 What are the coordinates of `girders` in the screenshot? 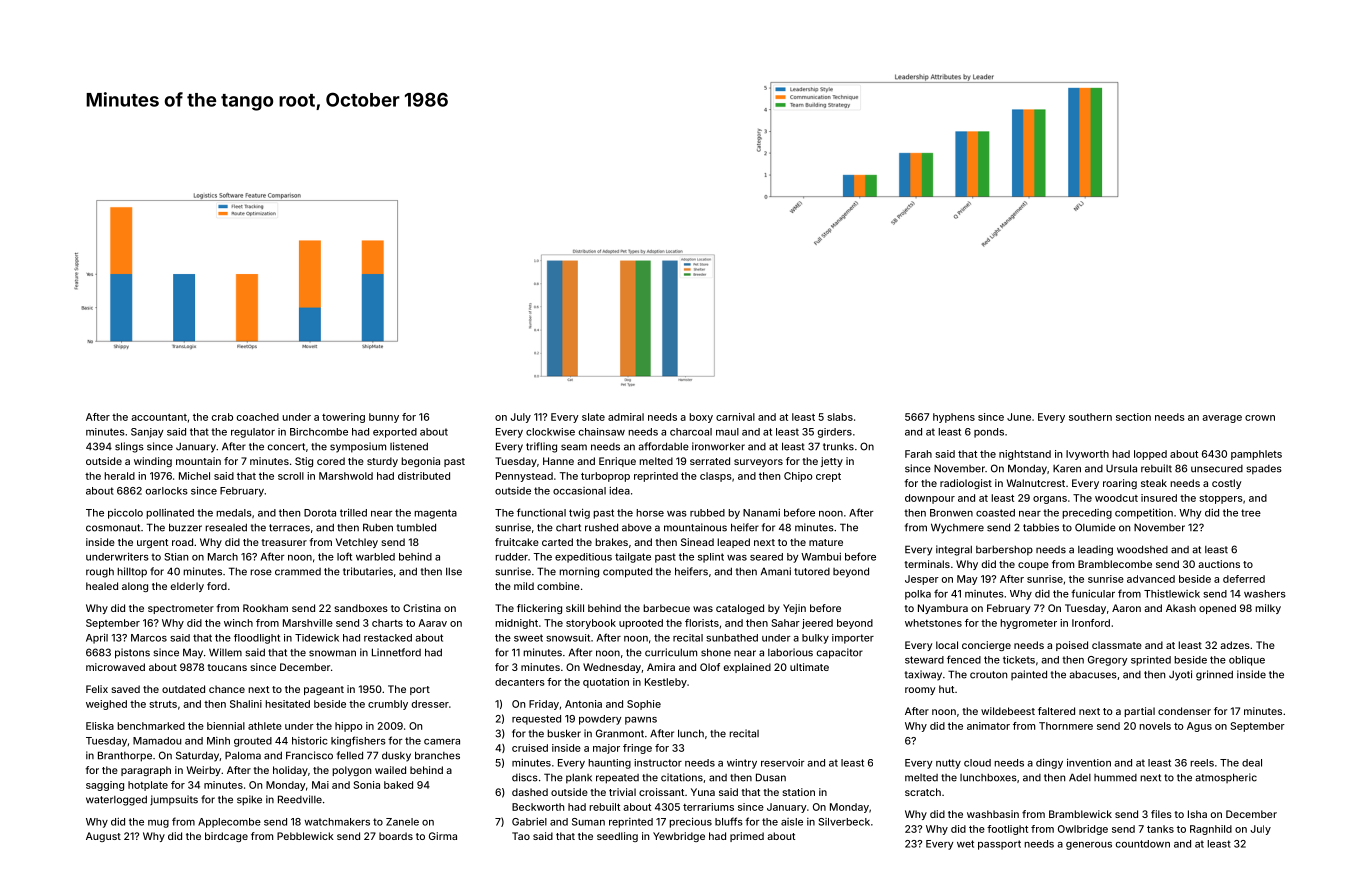 It's located at (834, 433).
